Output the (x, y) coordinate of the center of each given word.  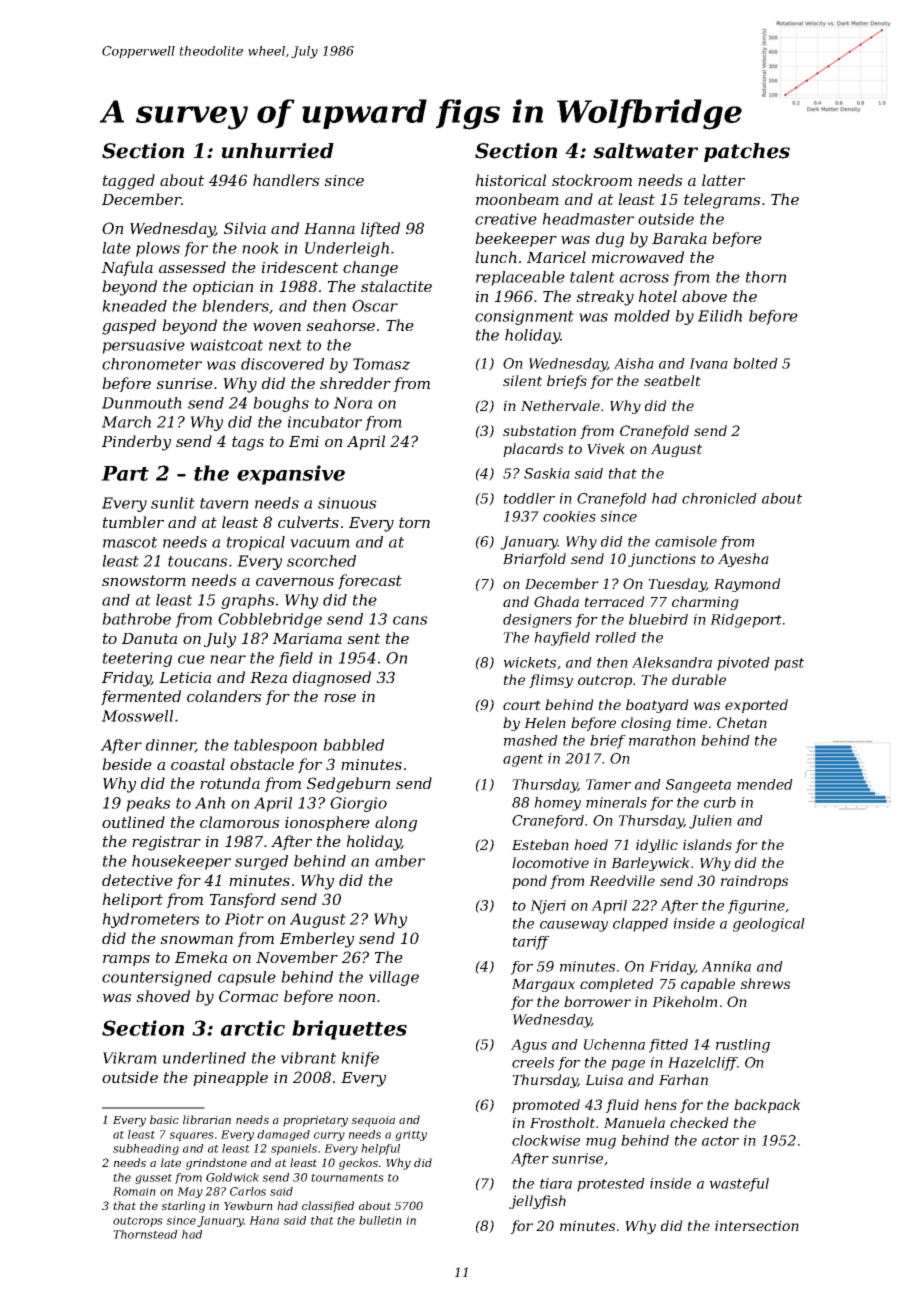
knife (360, 1059)
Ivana (708, 363)
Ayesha (743, 560)
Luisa (604, 1079)
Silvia (245, 228)
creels (533, 1062)
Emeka (201, 957)
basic (164, 1119)
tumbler (133, 522)
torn (414, 522)
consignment (524, 317)
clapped (640, 925)
